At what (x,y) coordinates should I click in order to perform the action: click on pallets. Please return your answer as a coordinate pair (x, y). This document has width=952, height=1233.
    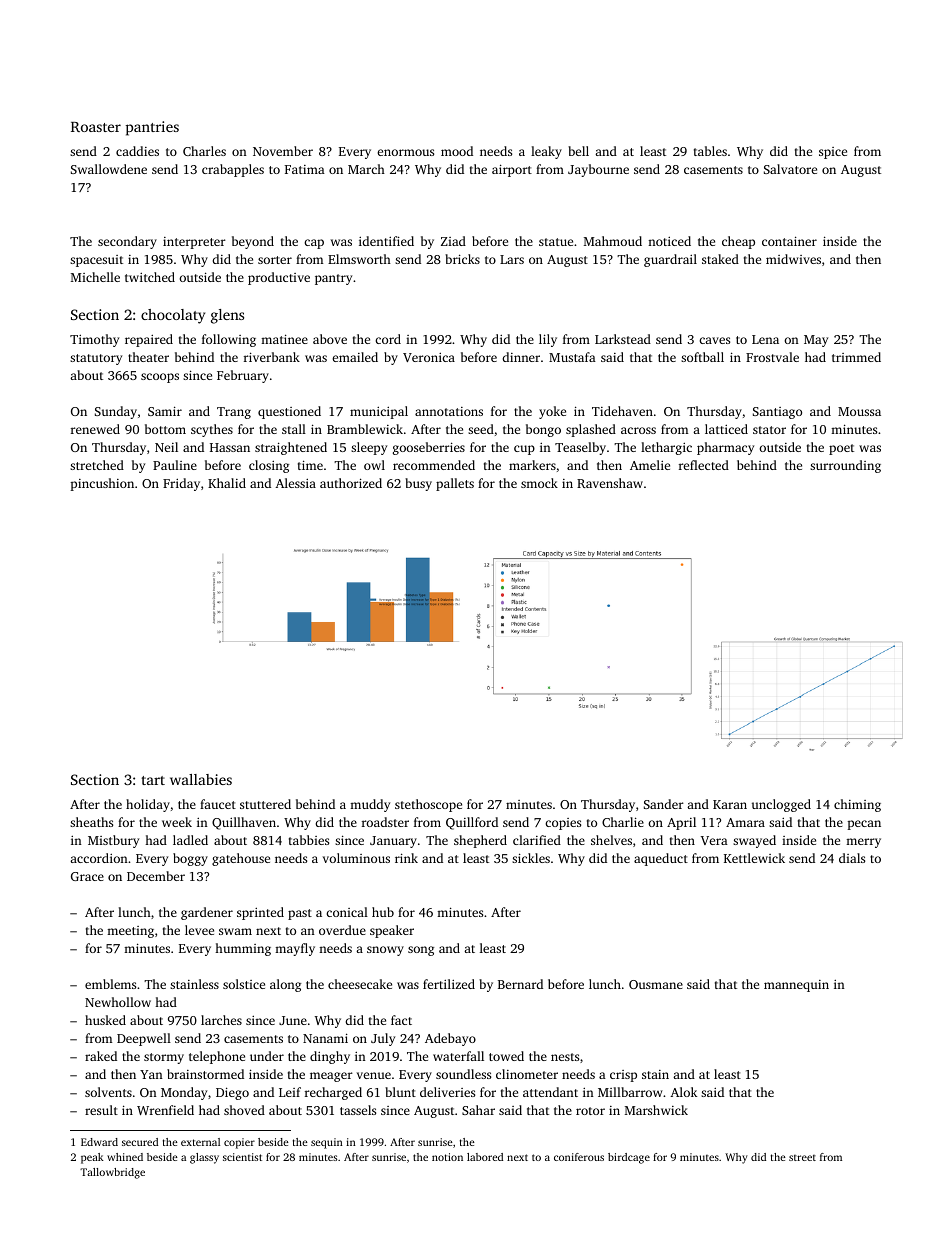
    Looking at the image, I should click on (455, 484).
